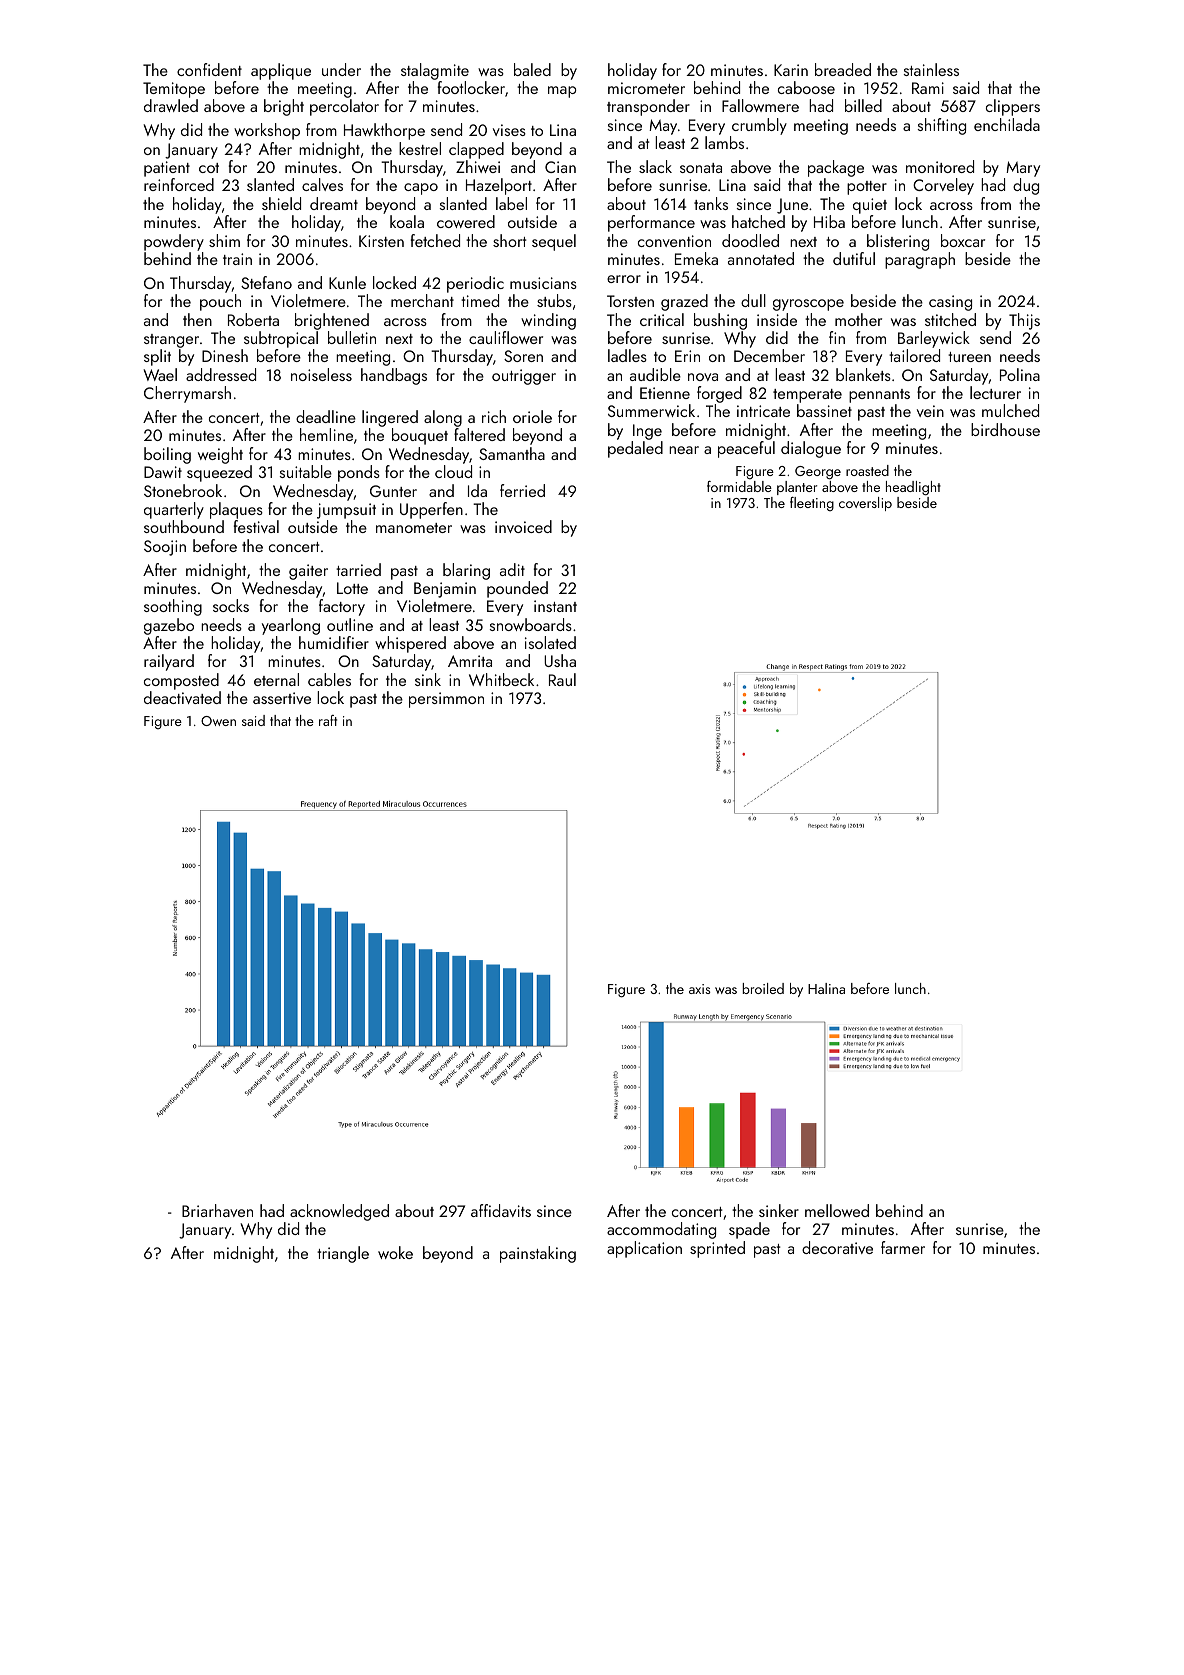 Image resolution: width=1184 pixels, height=1675 pixels. What do you see at coordinates (532, 69) in the document?
I see `baled` at bounding box center [532, 69].
